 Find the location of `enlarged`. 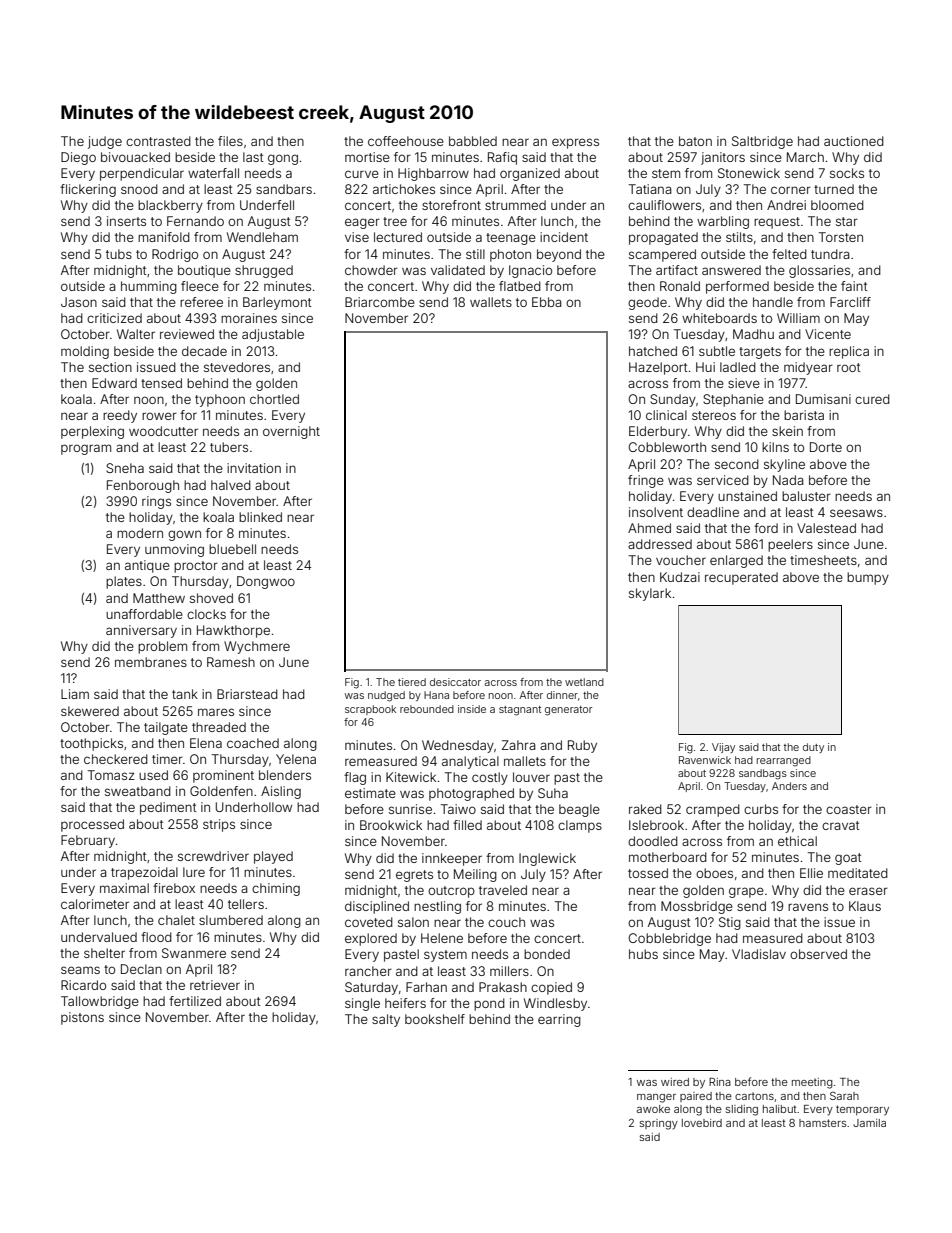

enlarged is located at coordinates (736, 561).
